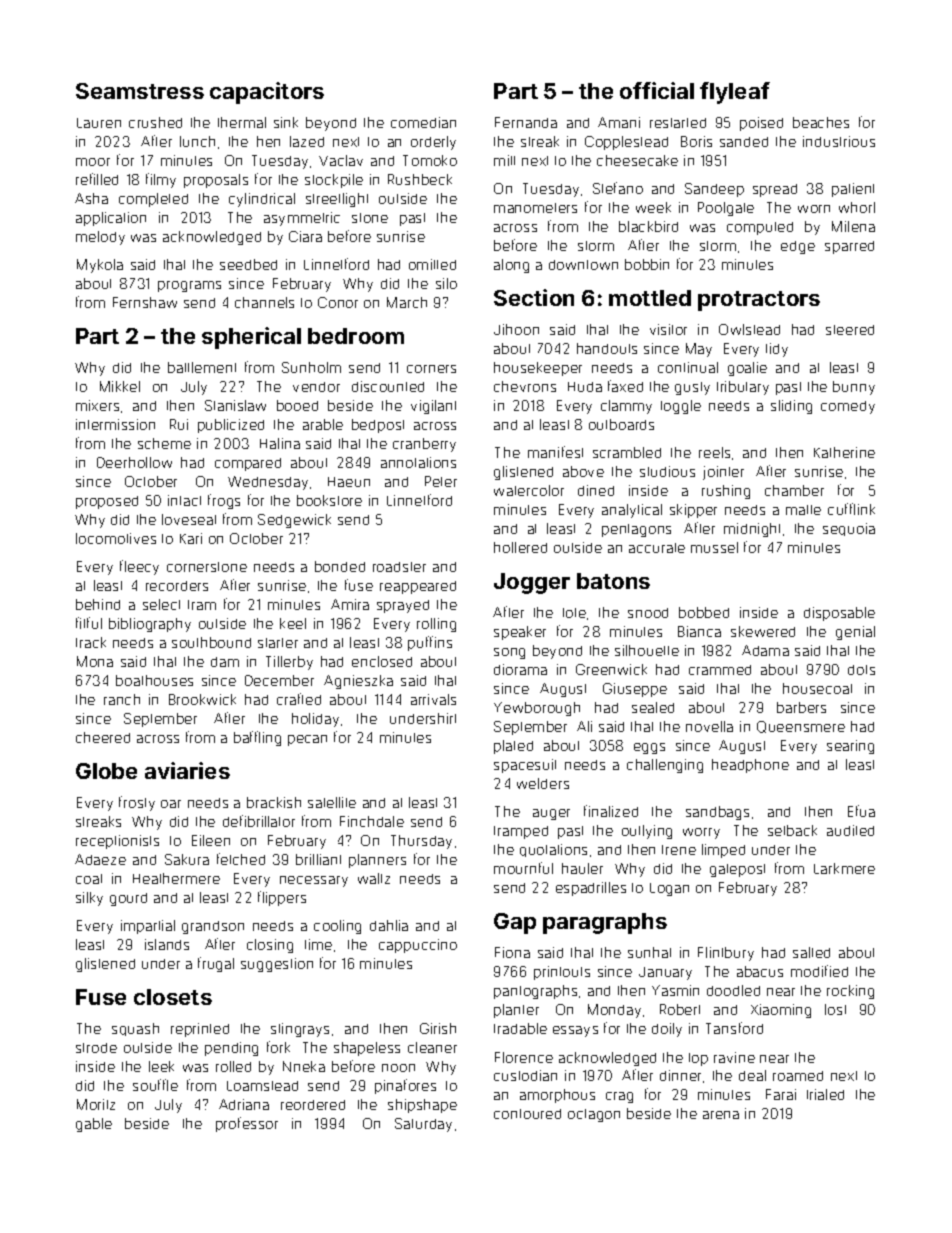  What do you see at coordinates (849, 529) in the document?
I see `sequoia` at bounding box center [849, 529].
